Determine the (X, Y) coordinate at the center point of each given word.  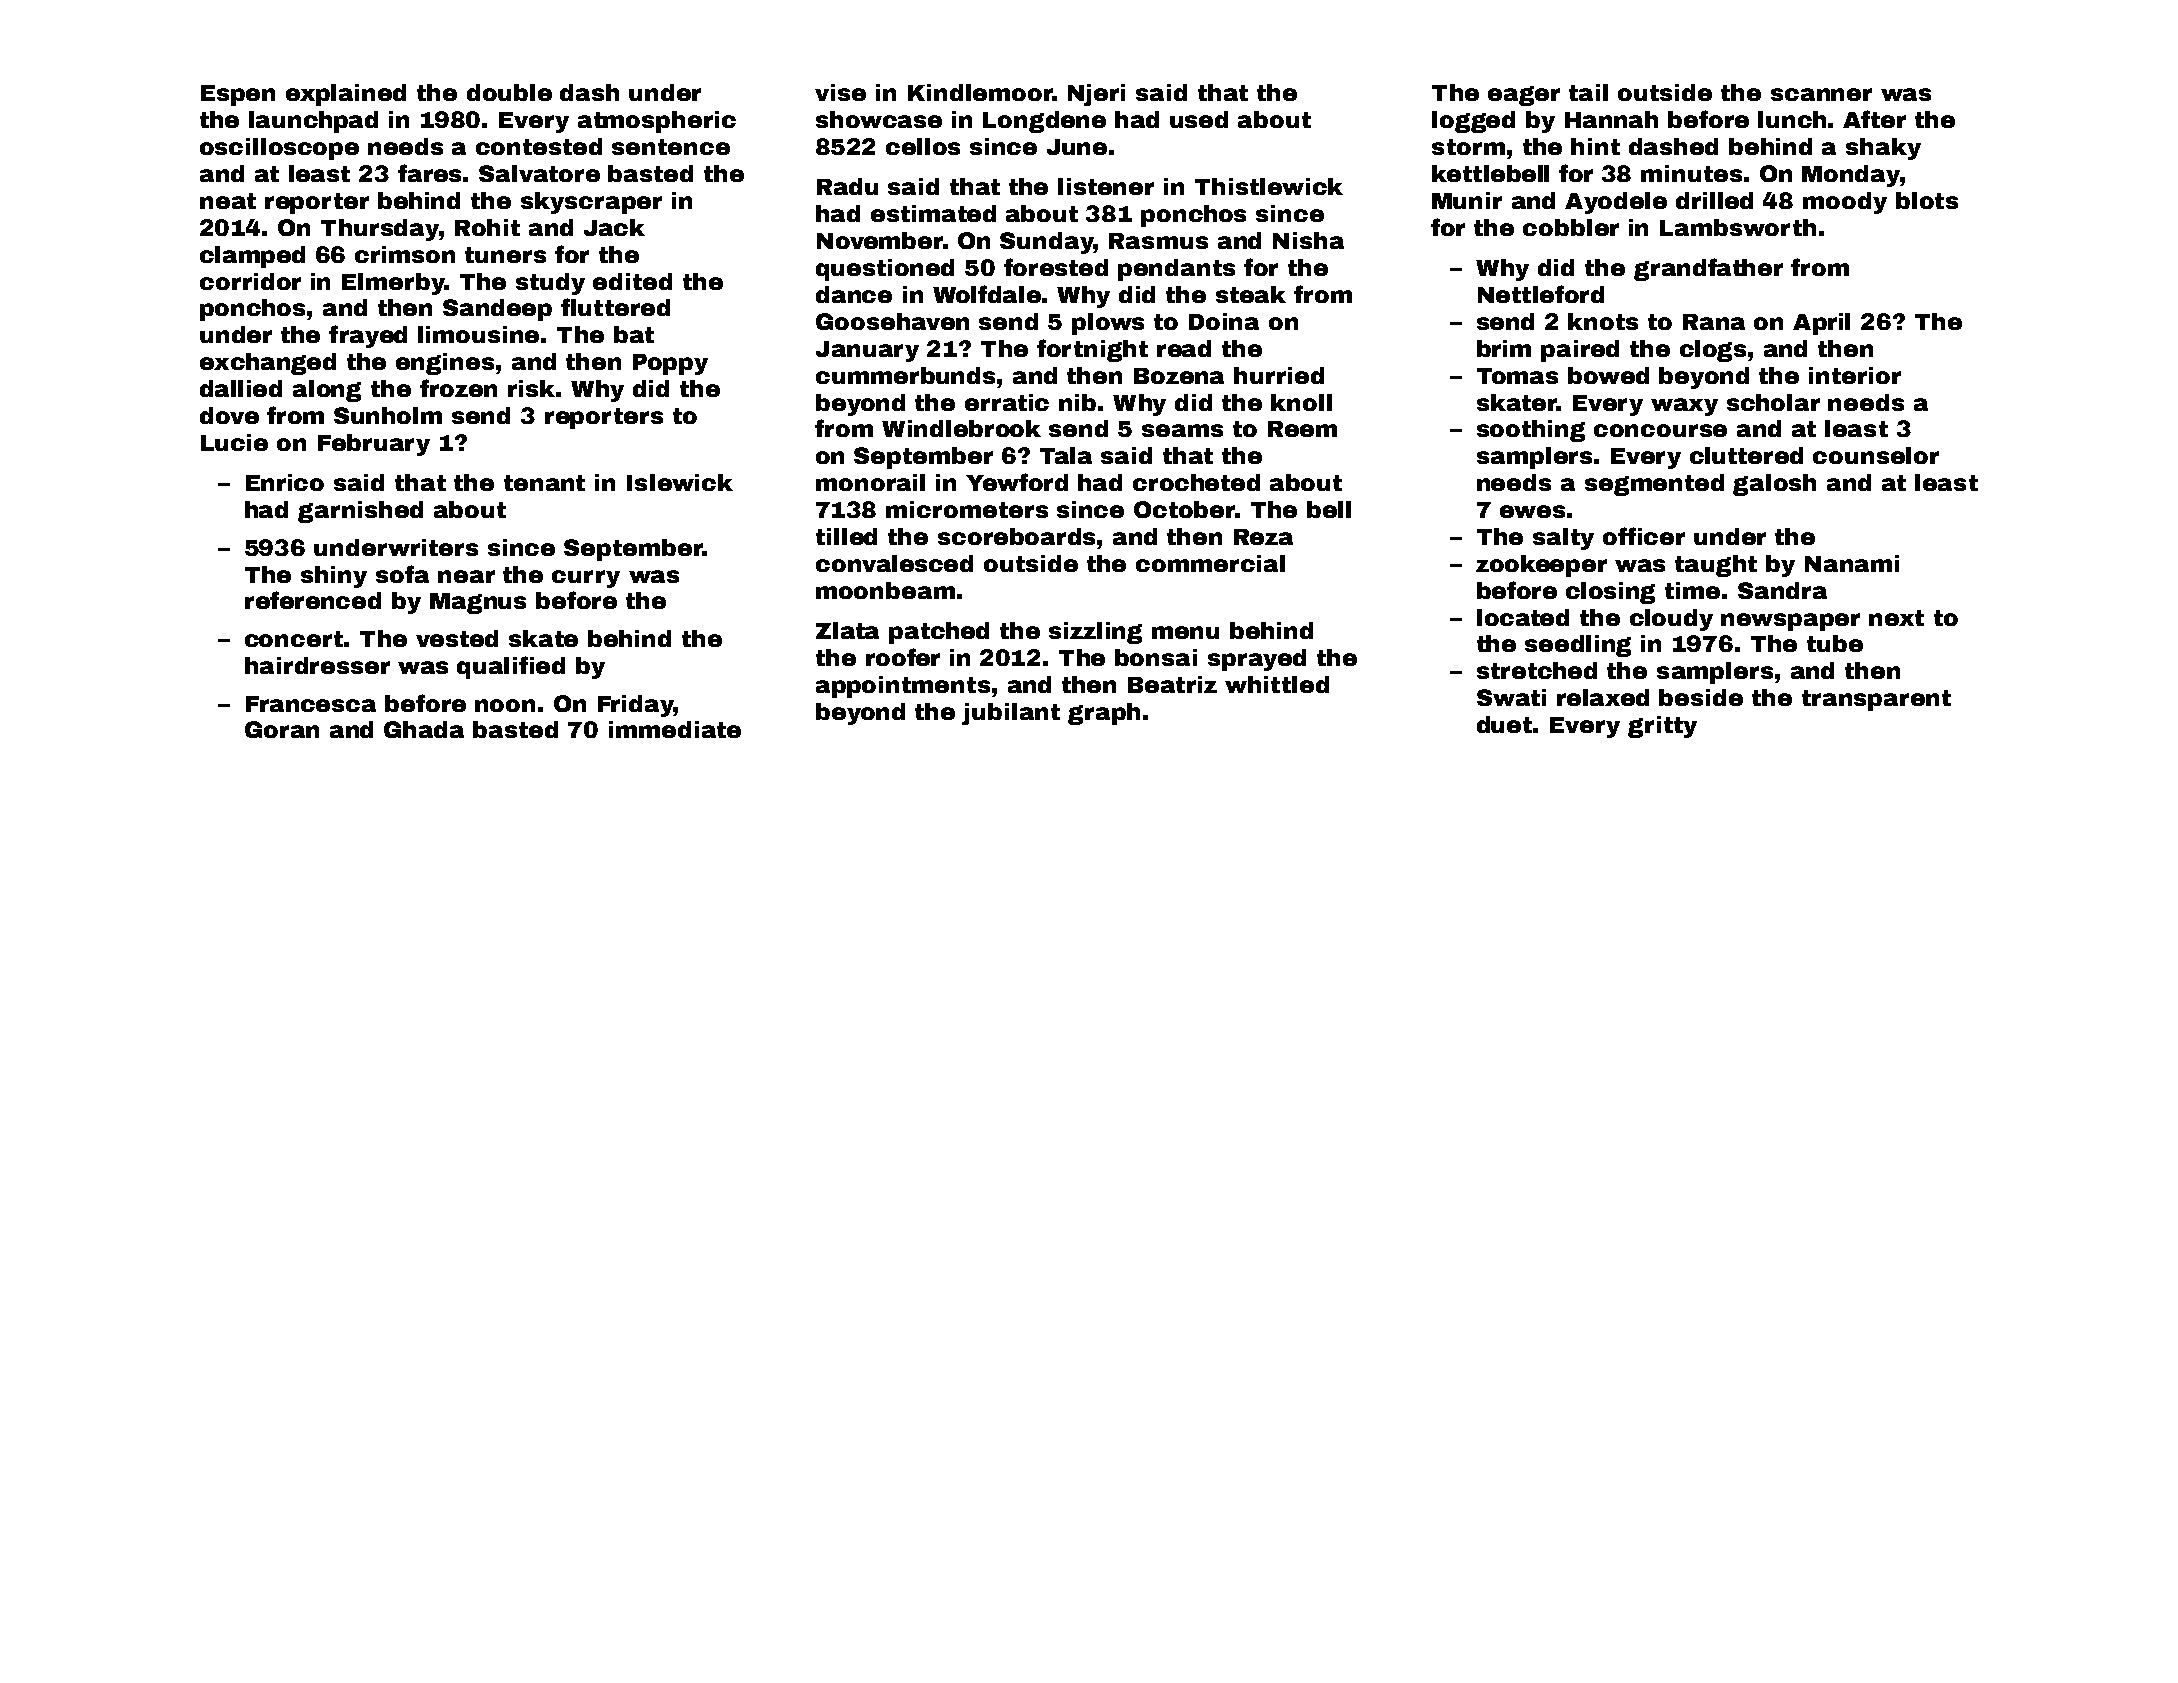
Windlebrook (961, 428)
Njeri (1096, 95)
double (509, 92)
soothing (1531, 431)
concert (294, 639)
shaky (1883, 149)
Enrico (285, 482)
